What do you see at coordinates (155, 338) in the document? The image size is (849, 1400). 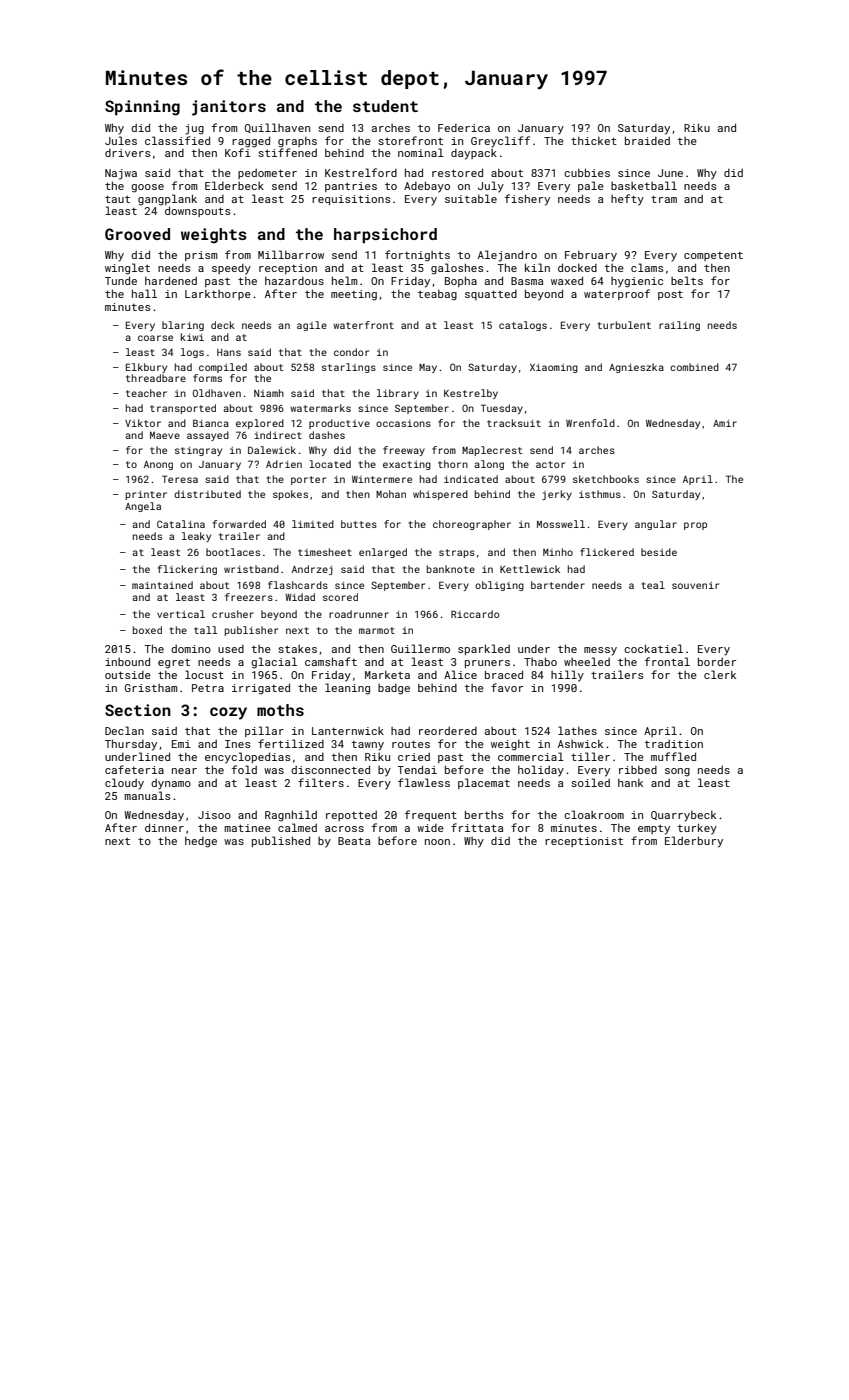 I see `coarse` at bounding box center [155, 338].
